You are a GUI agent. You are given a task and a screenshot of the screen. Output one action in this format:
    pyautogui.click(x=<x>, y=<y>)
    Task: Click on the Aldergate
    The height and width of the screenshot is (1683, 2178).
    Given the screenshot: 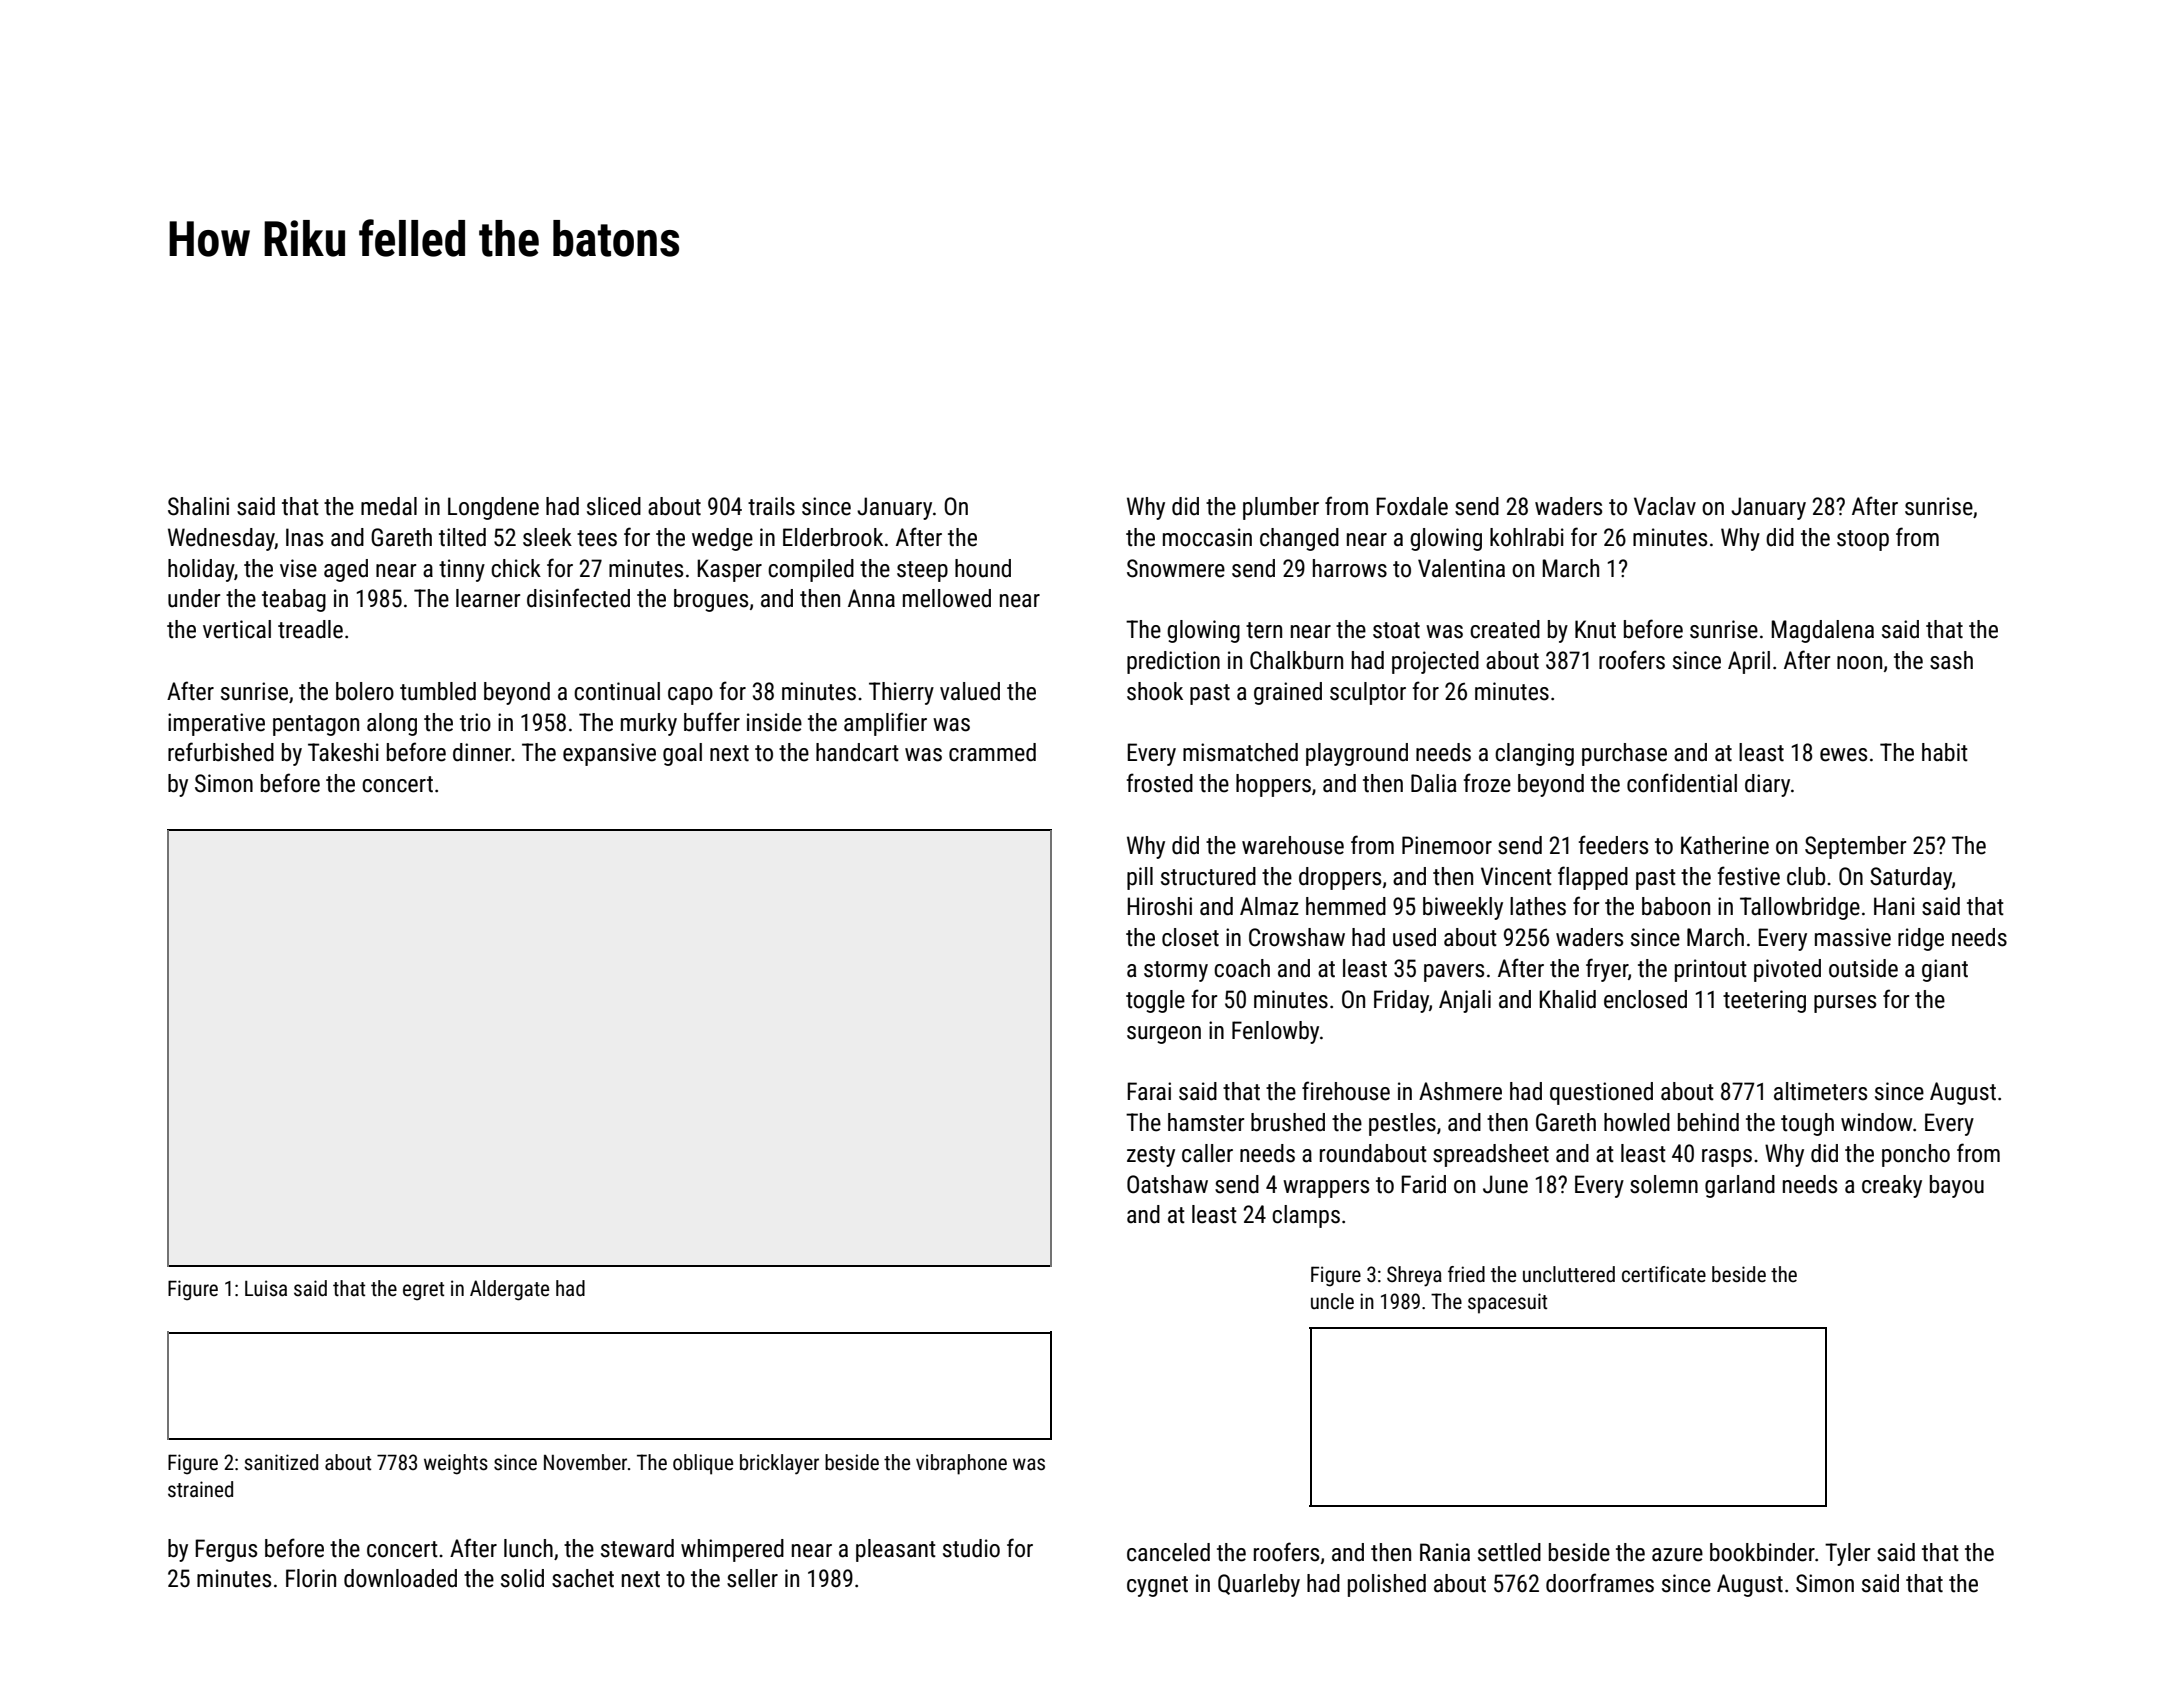 What is the action you would take?
    pyautogui.click(x=509, y=1290)
